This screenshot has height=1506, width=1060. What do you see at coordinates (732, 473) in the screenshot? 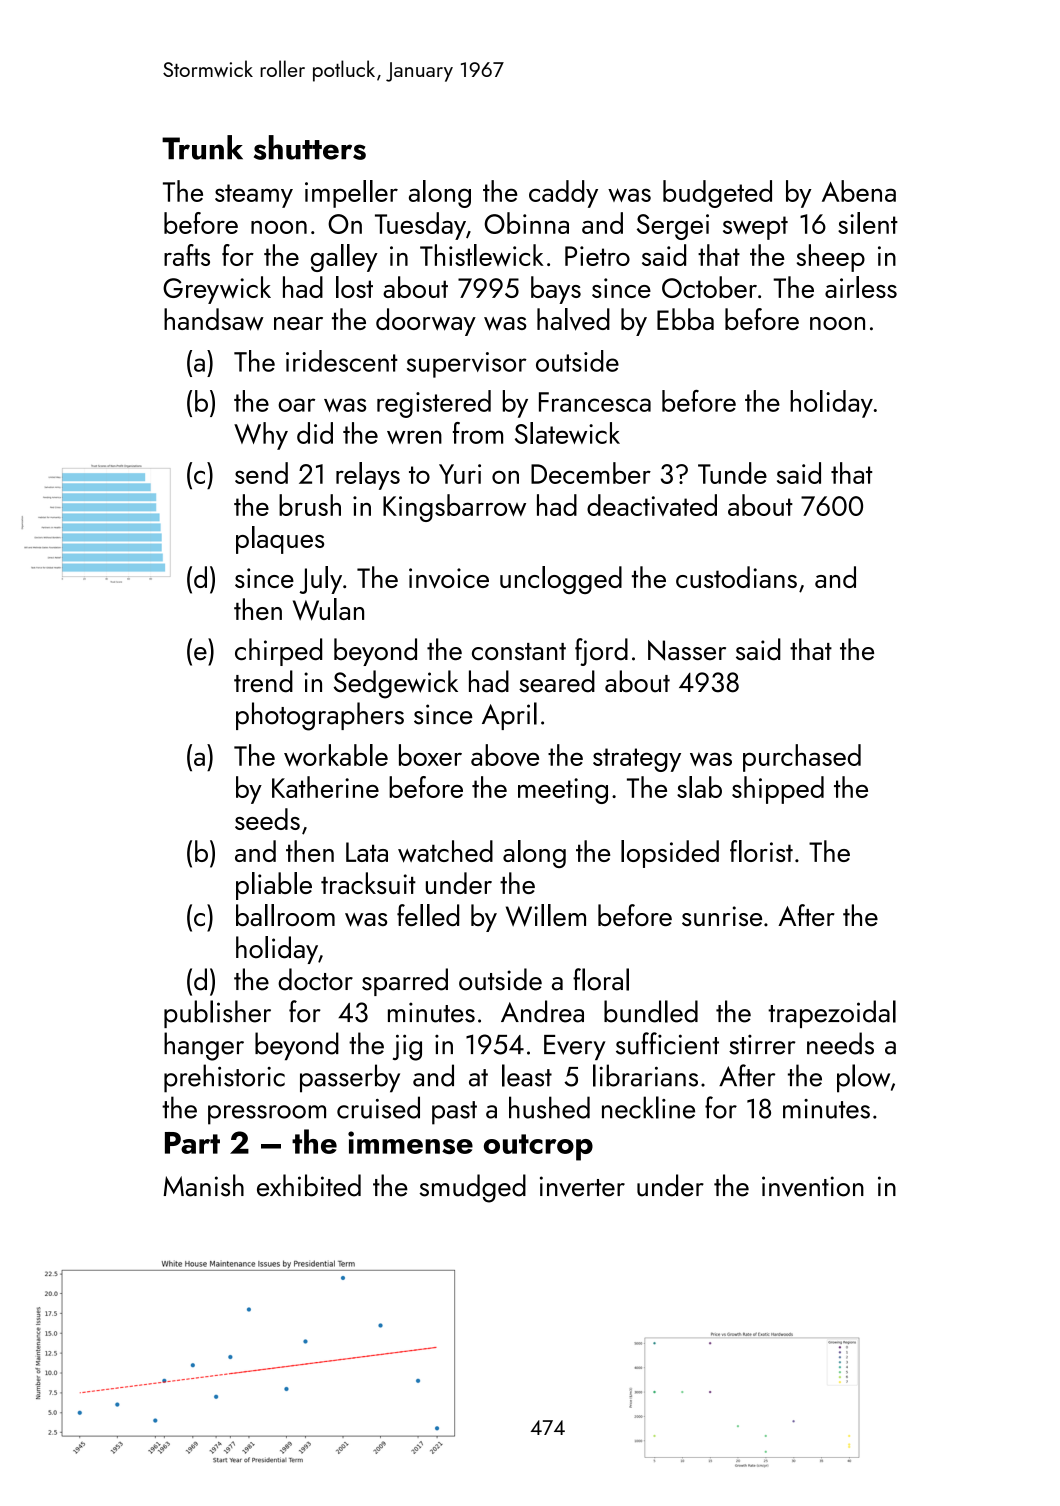
I see `Tunde` at bounding box center [732, 473].
